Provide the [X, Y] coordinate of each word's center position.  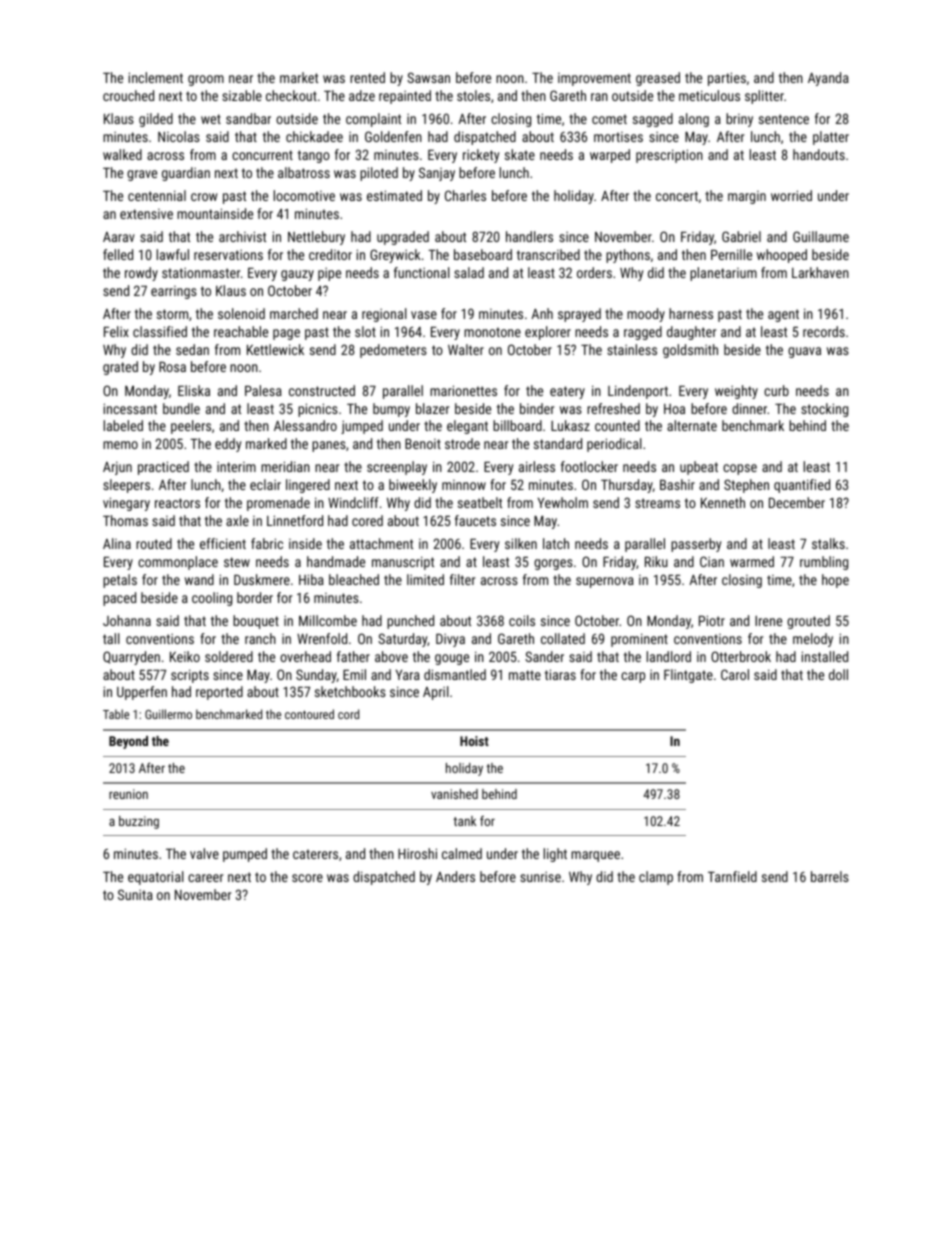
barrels [830, 876]
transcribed [548, 254]
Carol [735, 674]
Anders [455, 876]
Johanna [127, 620]
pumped [245, 855]
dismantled [455, 674]
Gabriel [741, 236]
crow [204, 197]
